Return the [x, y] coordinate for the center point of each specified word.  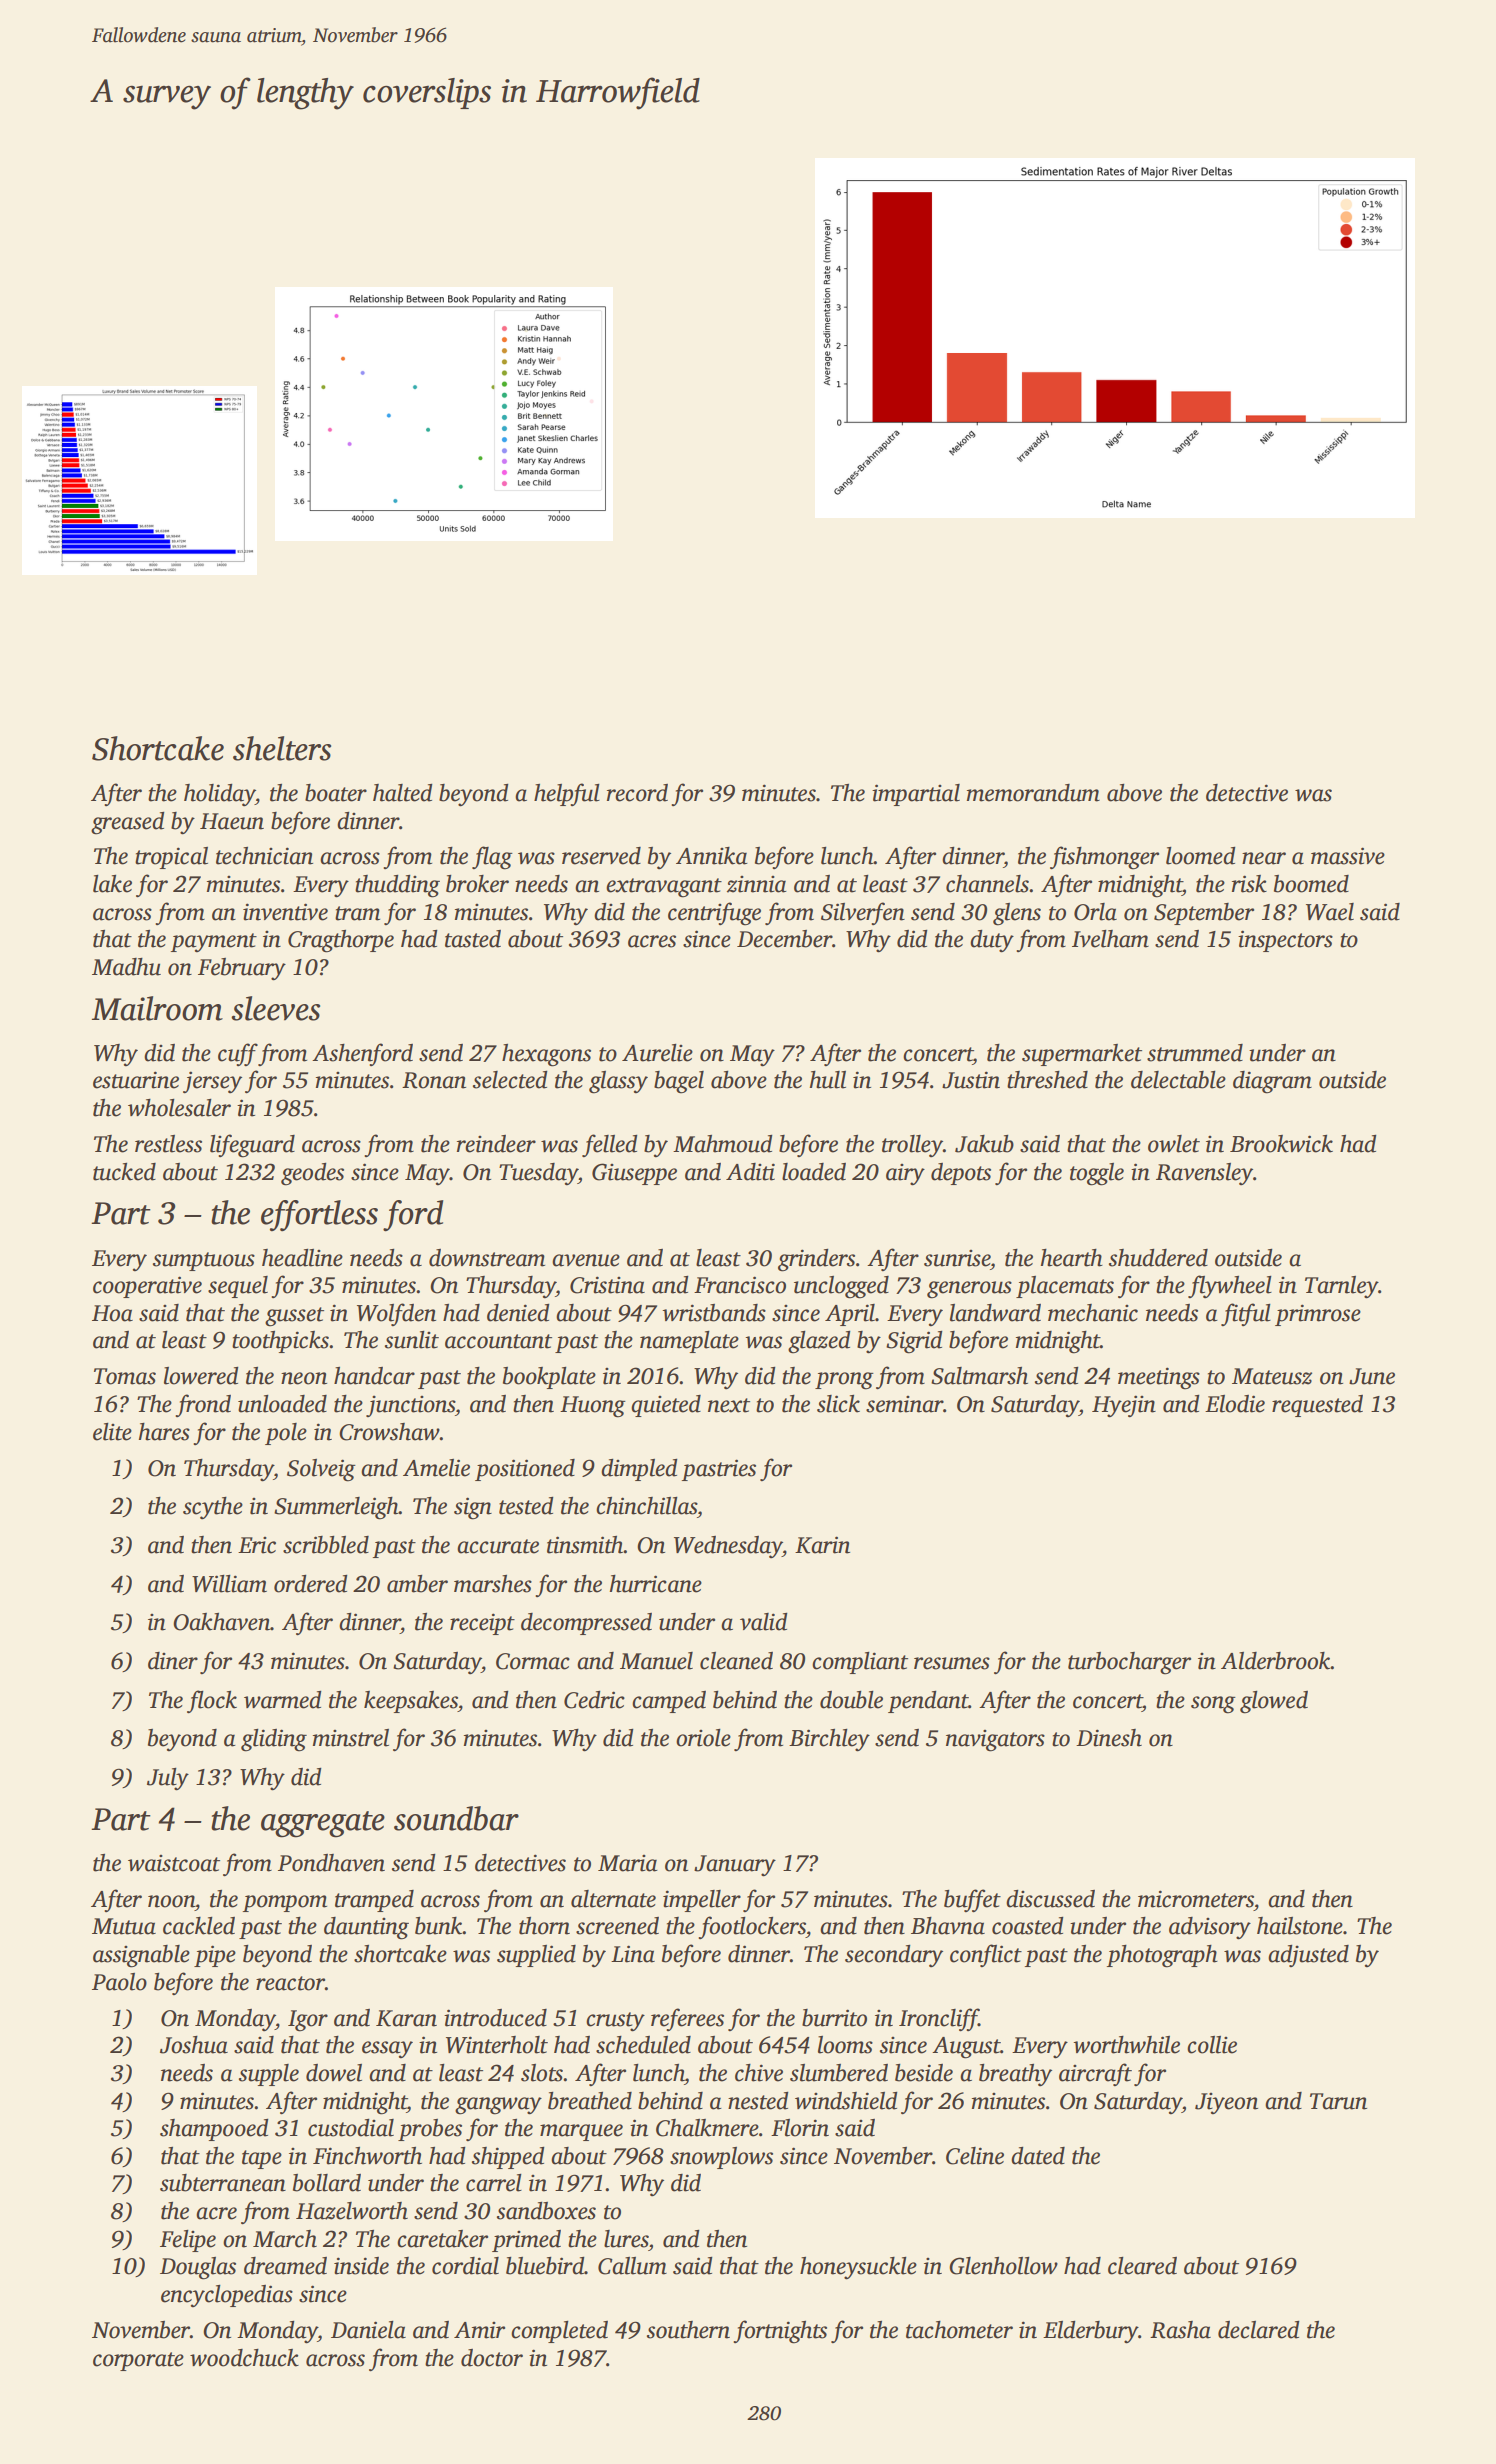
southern [688, 2330]
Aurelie [657, 1053]
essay [387, 2049]
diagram [1272, 1082]
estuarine [136, 1080]
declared [1259, 2330]
